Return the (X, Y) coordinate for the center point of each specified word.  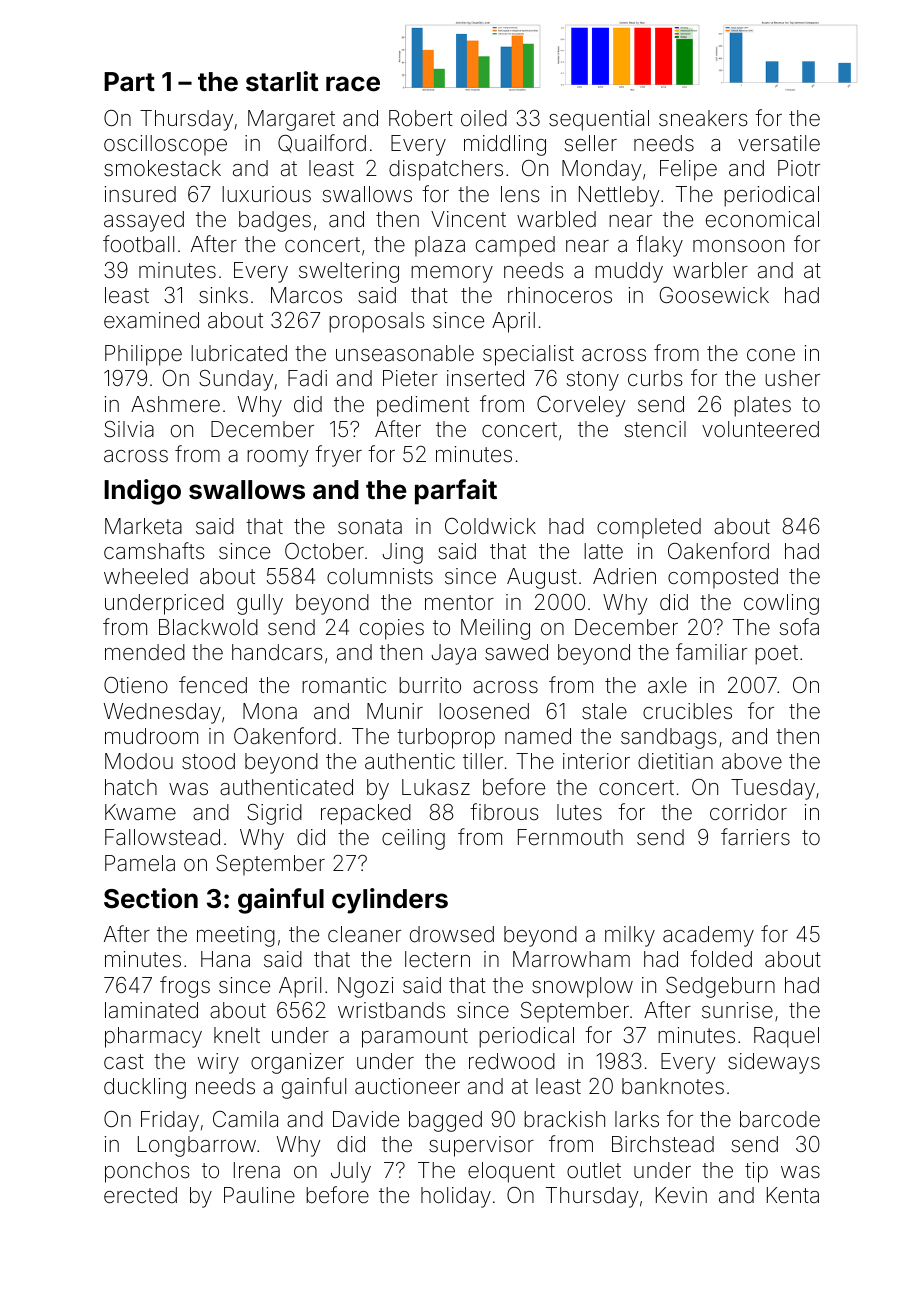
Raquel (786, 1037)
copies (392, 629)
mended (145, 652)
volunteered (760, 429)
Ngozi (365, 987)
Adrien (624, 576)
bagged (445, 1121)
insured (140, 194)
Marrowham (571, 959)
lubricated (239, 353)
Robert (421, 118)
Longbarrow (197, 1146)
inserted (485, 378)
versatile (779, 143)
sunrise (737, 1010)
